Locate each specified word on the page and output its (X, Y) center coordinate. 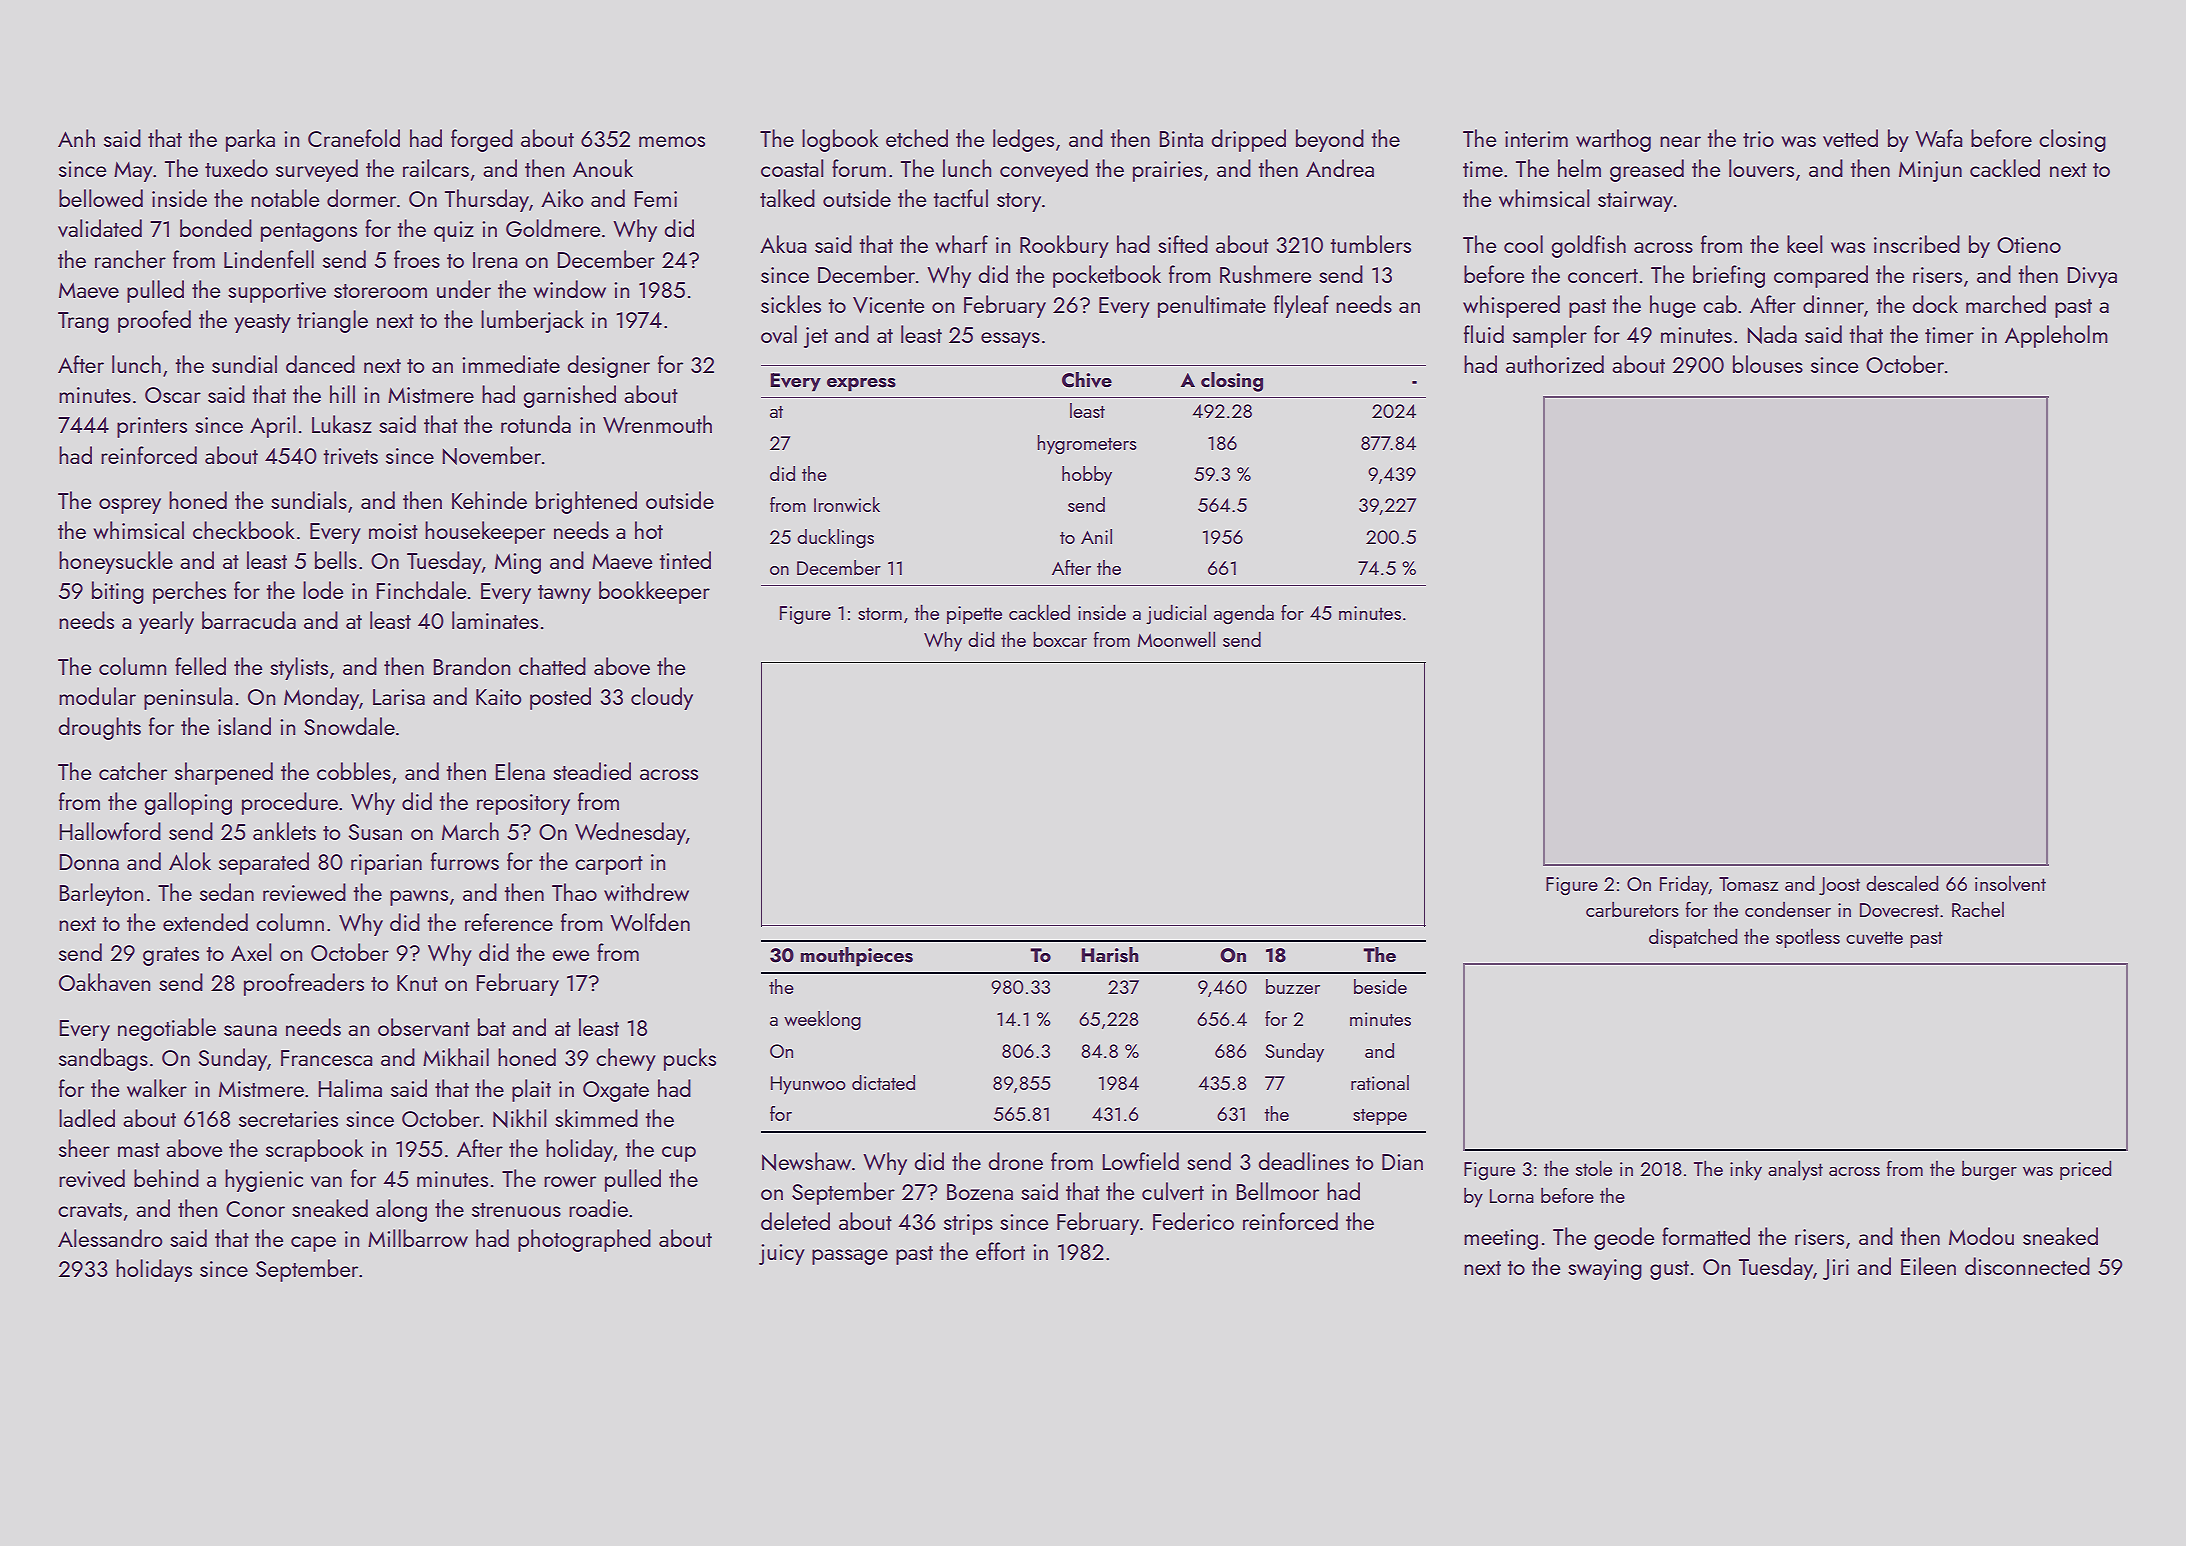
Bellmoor (1277, 1191)
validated (100, 228)
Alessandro (110, 1238)
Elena (520, 771)
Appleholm (2056, 336)
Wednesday (630, 833)
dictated (883, 1082)
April (272, 426)
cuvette (1874, 937)
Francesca (326, 1058)
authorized (1555, 364)
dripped (1248, 140)
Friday (1684, 885)
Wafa (1938, 138)
